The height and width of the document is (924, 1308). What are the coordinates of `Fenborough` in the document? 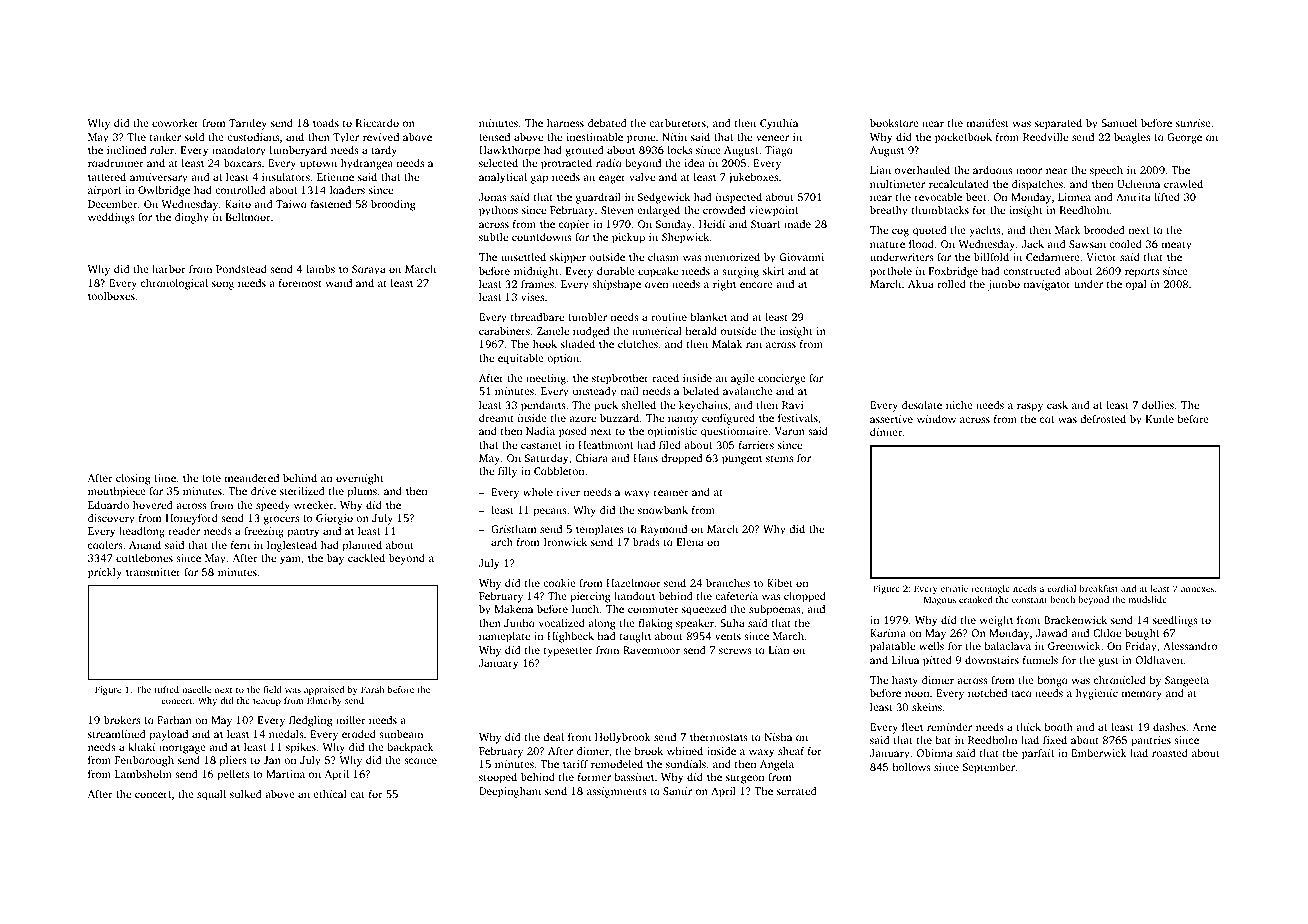 It's located at (144, 761).
